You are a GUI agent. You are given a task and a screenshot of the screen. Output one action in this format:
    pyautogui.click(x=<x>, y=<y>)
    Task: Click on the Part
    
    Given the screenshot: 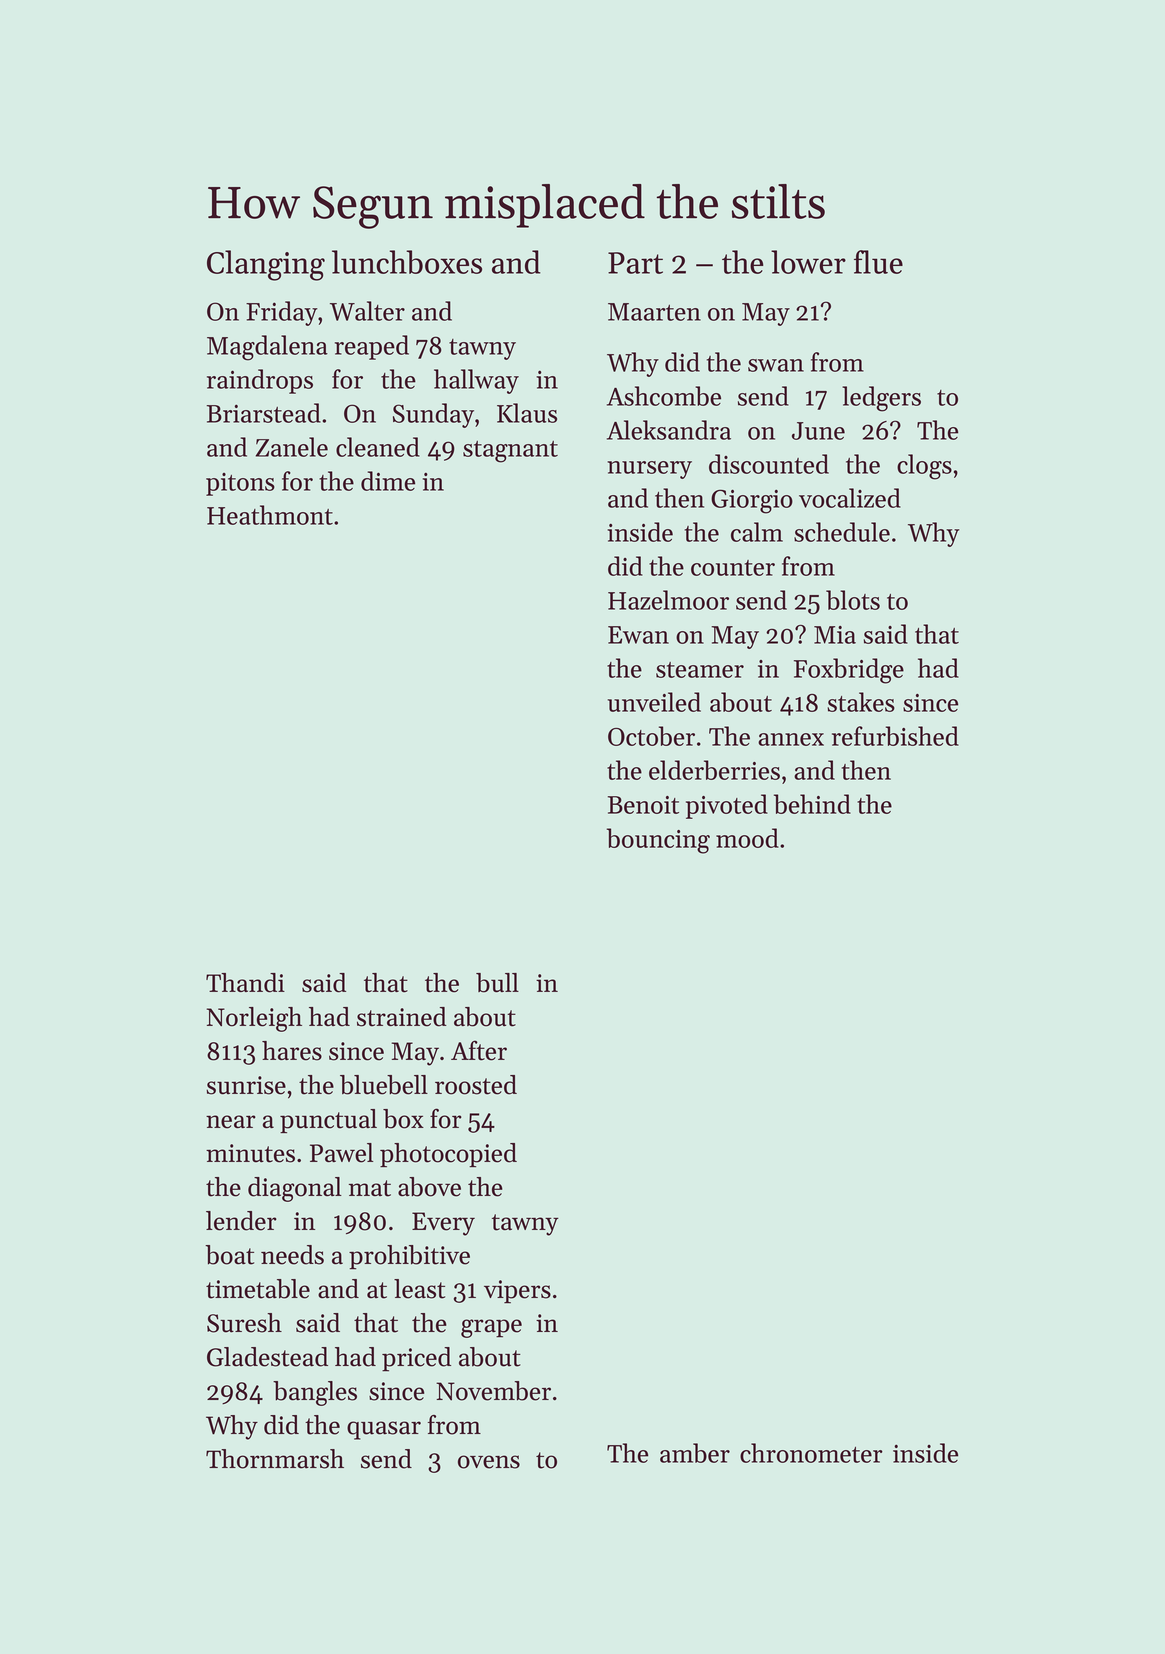 What is the action you would take?
    pyautogui.click(x=635, y=263)
